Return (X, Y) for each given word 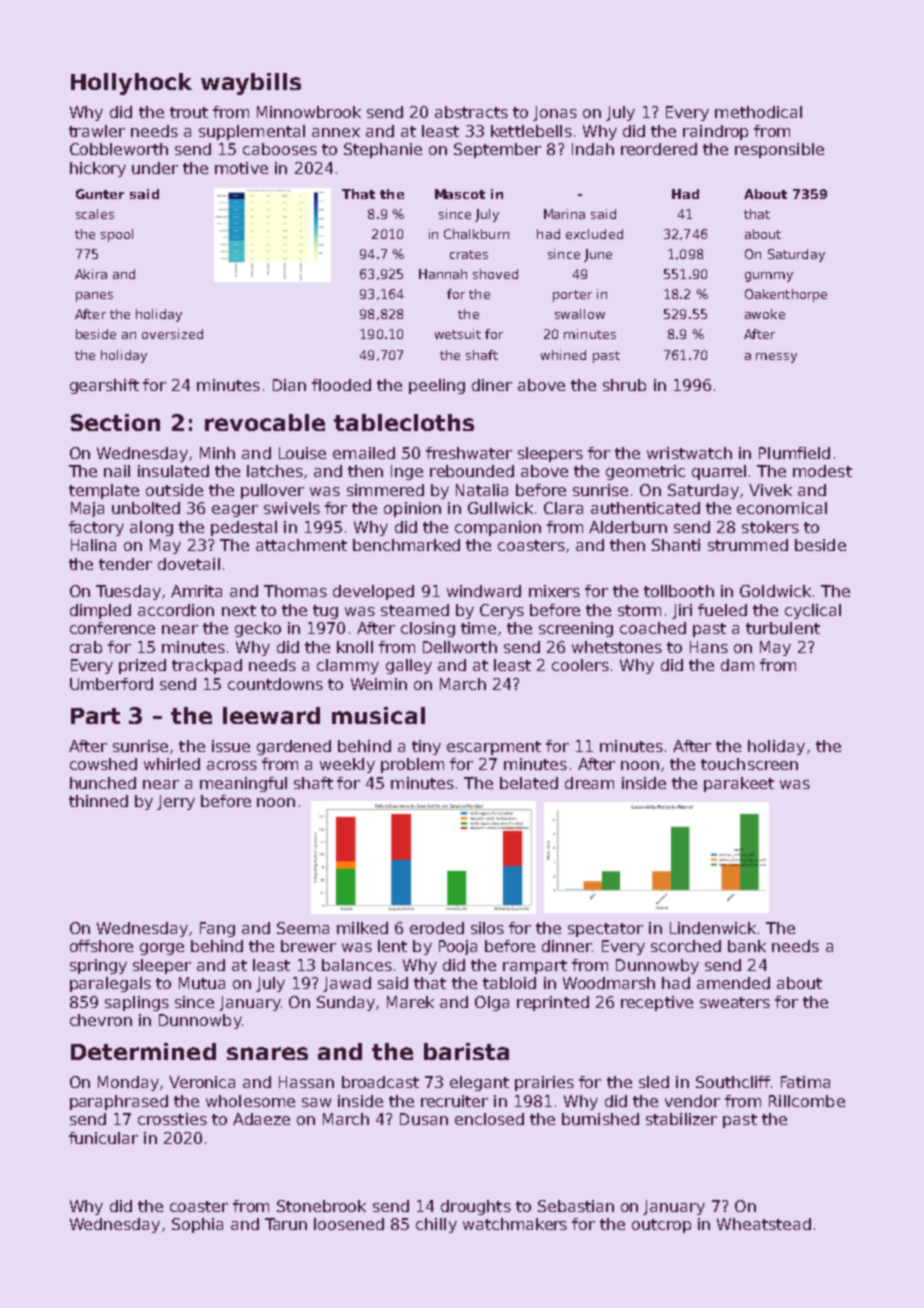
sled (654, 1082)
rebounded (472, 471)
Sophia (197, 1225)
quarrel (719, 472)
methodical (758, 112)
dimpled (100, 611)
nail (117, 471)
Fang (217, 929)
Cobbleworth (119, 149)
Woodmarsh (609, 983)
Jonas (555, 113)
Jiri (682, 611)
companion (498, 528)
